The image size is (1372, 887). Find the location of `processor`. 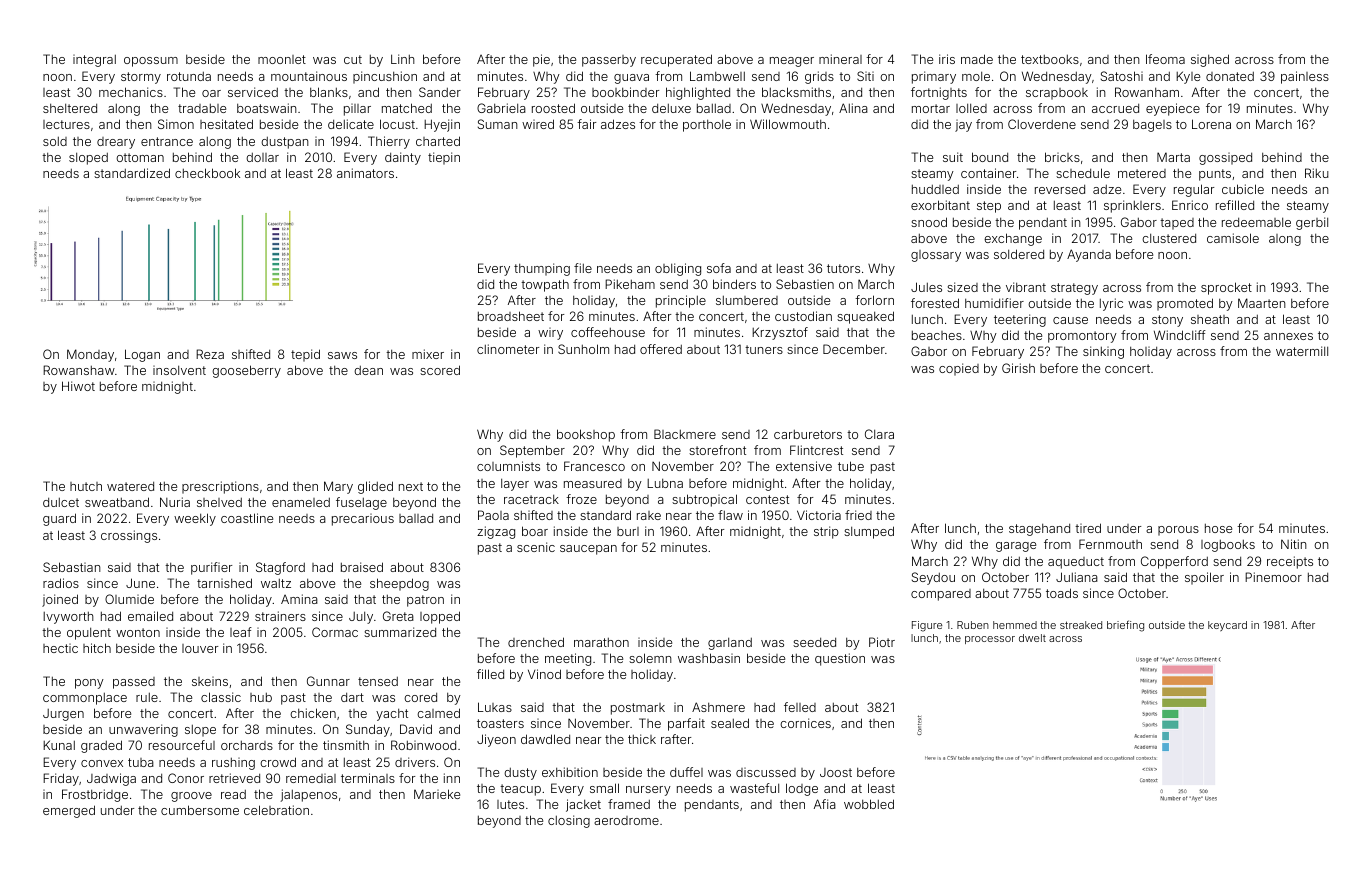

processor is located at coordinates (990, 640).
